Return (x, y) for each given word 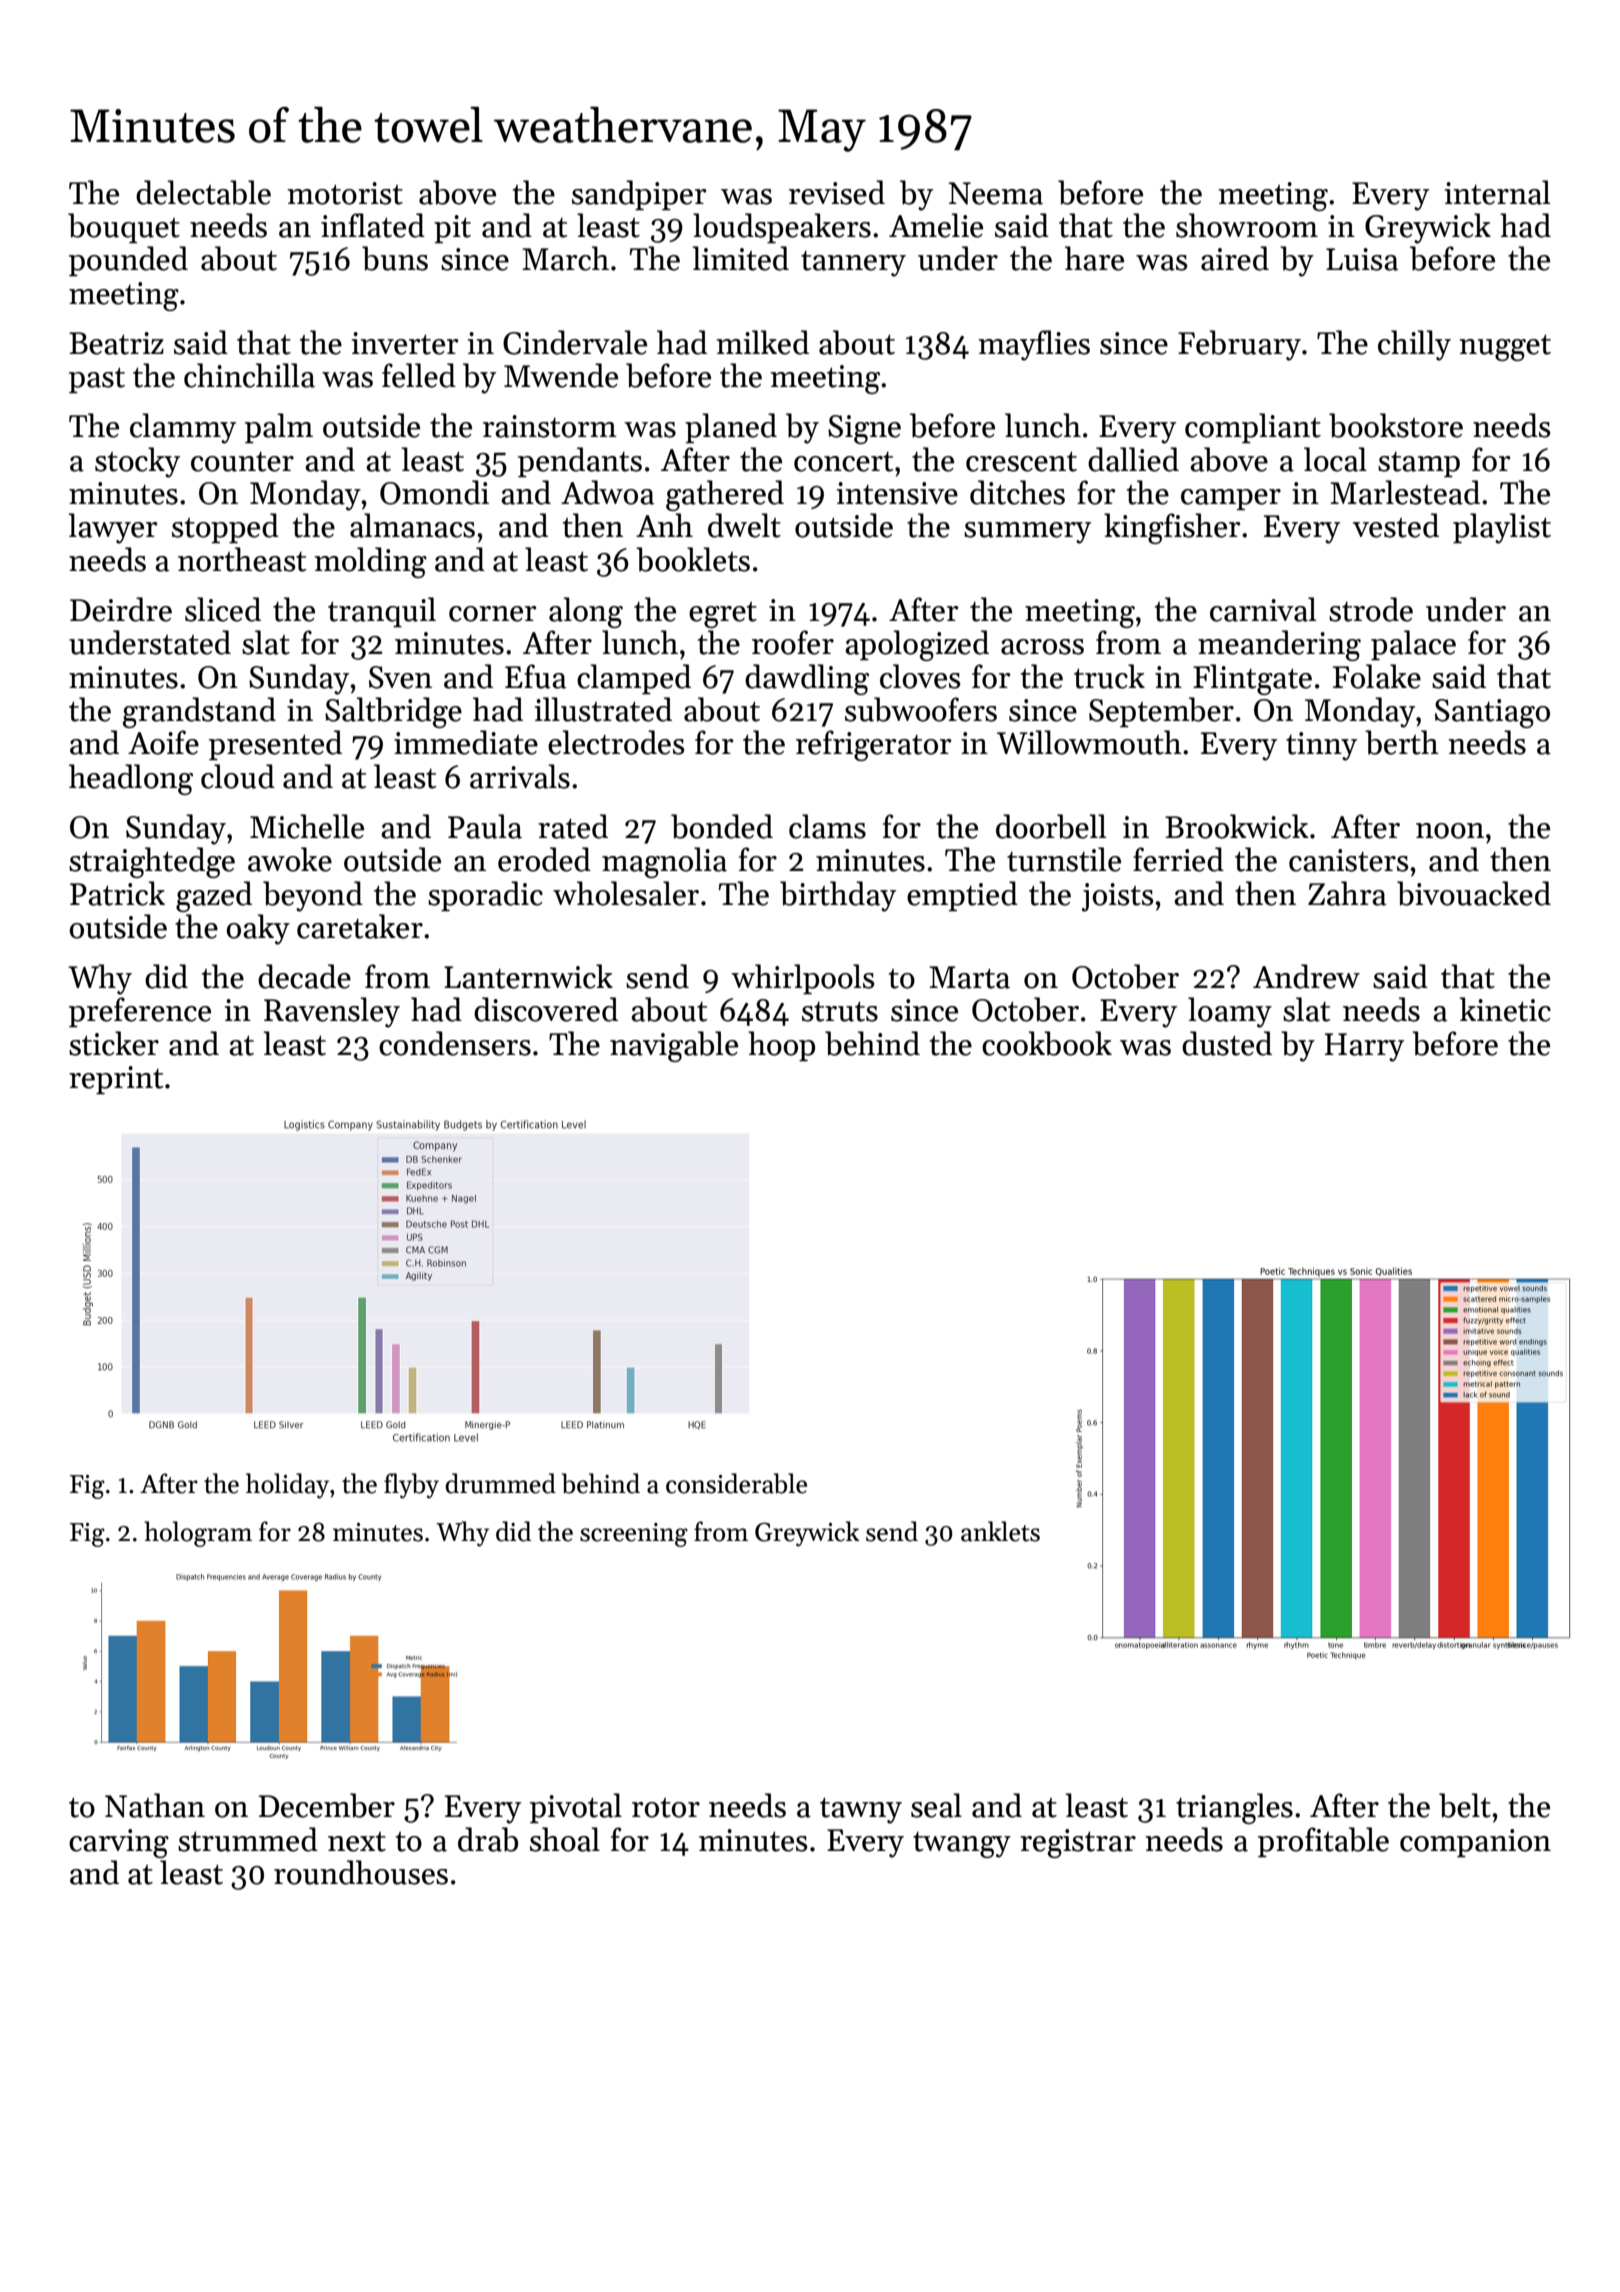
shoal (565, 1839)
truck (1109, 676)
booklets (693, 559)
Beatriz (116, 343)
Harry (1364, 1047)
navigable (674, 1046)
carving (119, 1843)
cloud (238, 776)
